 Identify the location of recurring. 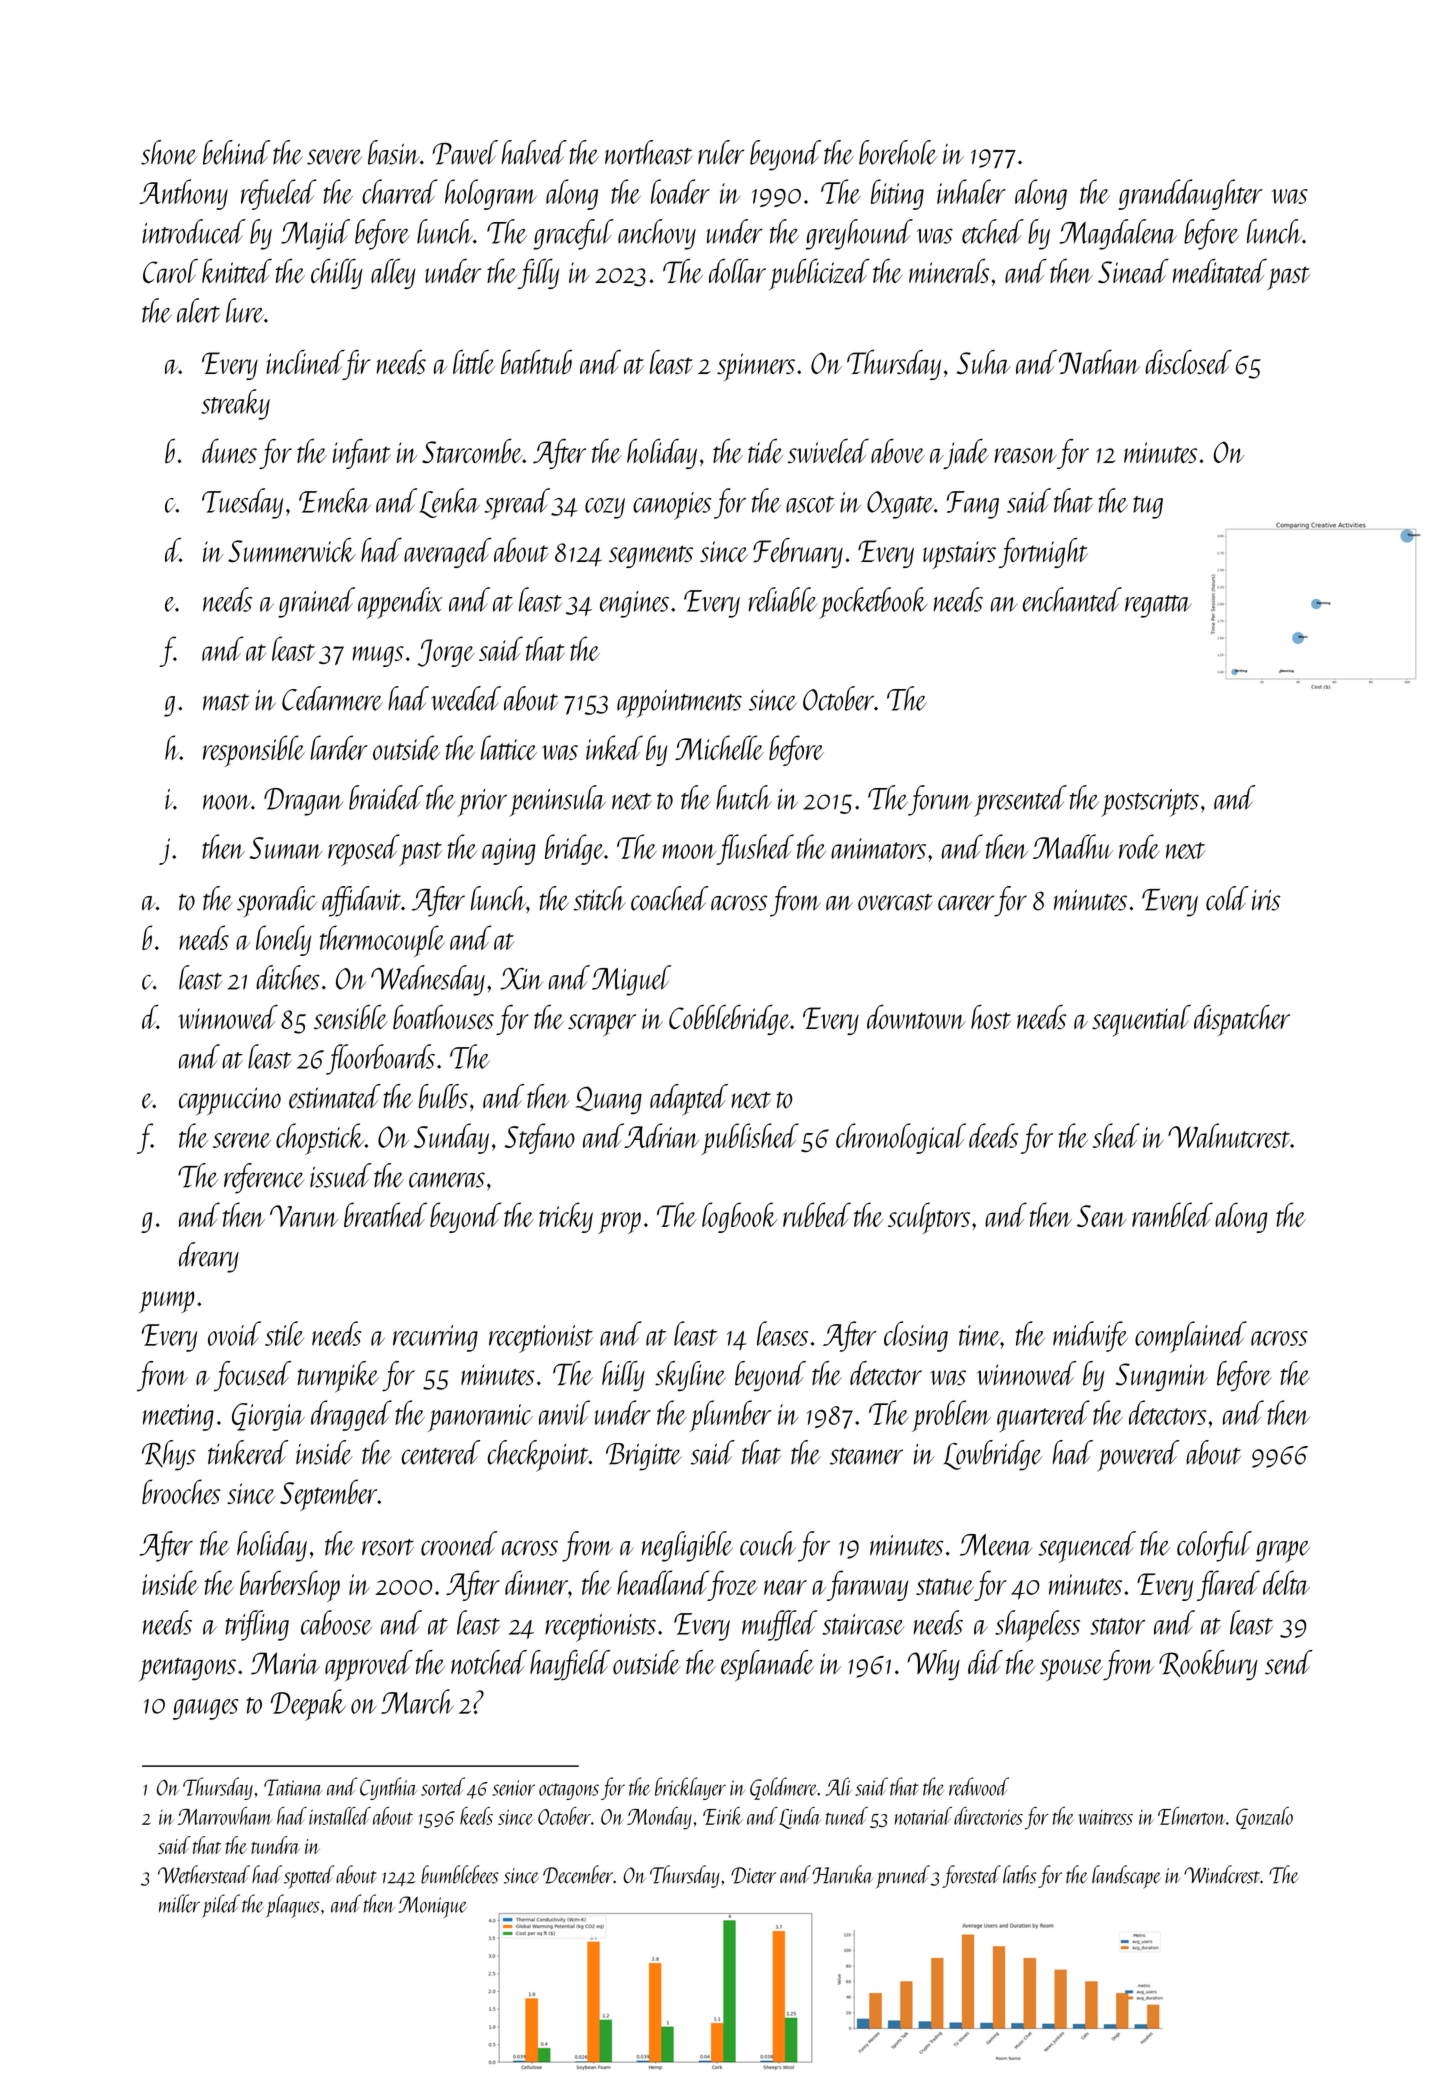
(435, 1338).
